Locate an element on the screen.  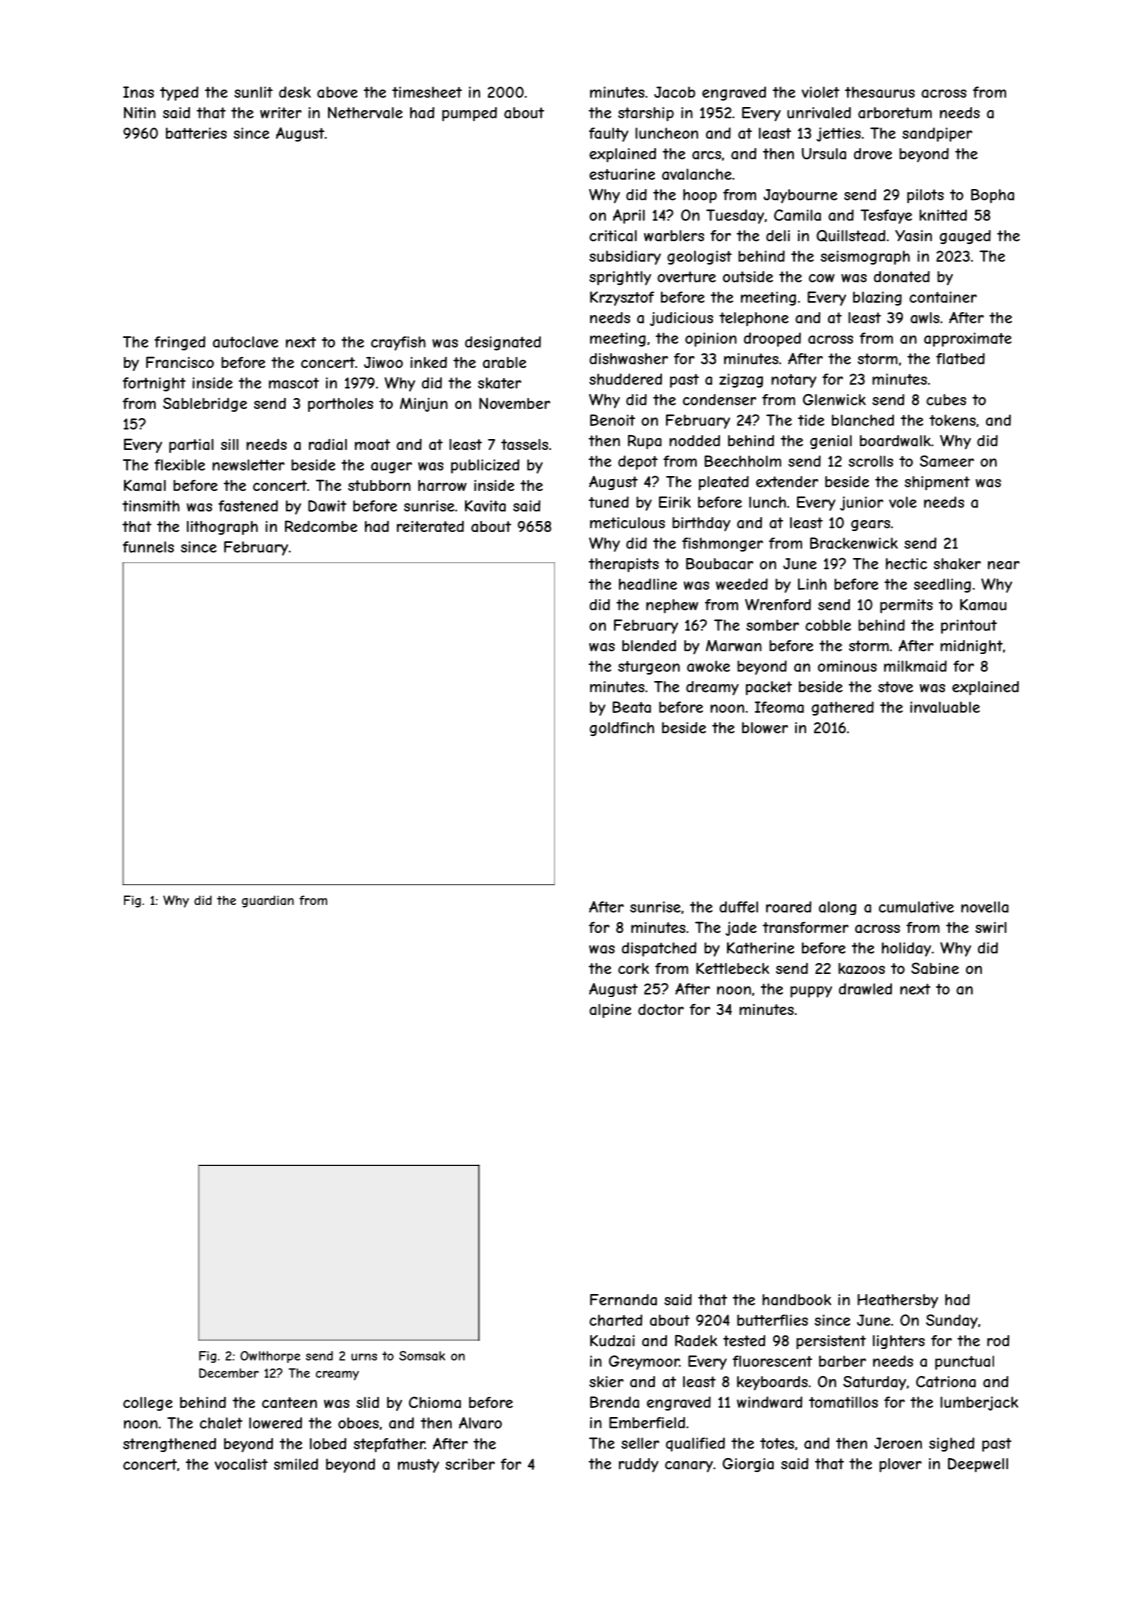
alpine is located at coordinates (610, 1011).
